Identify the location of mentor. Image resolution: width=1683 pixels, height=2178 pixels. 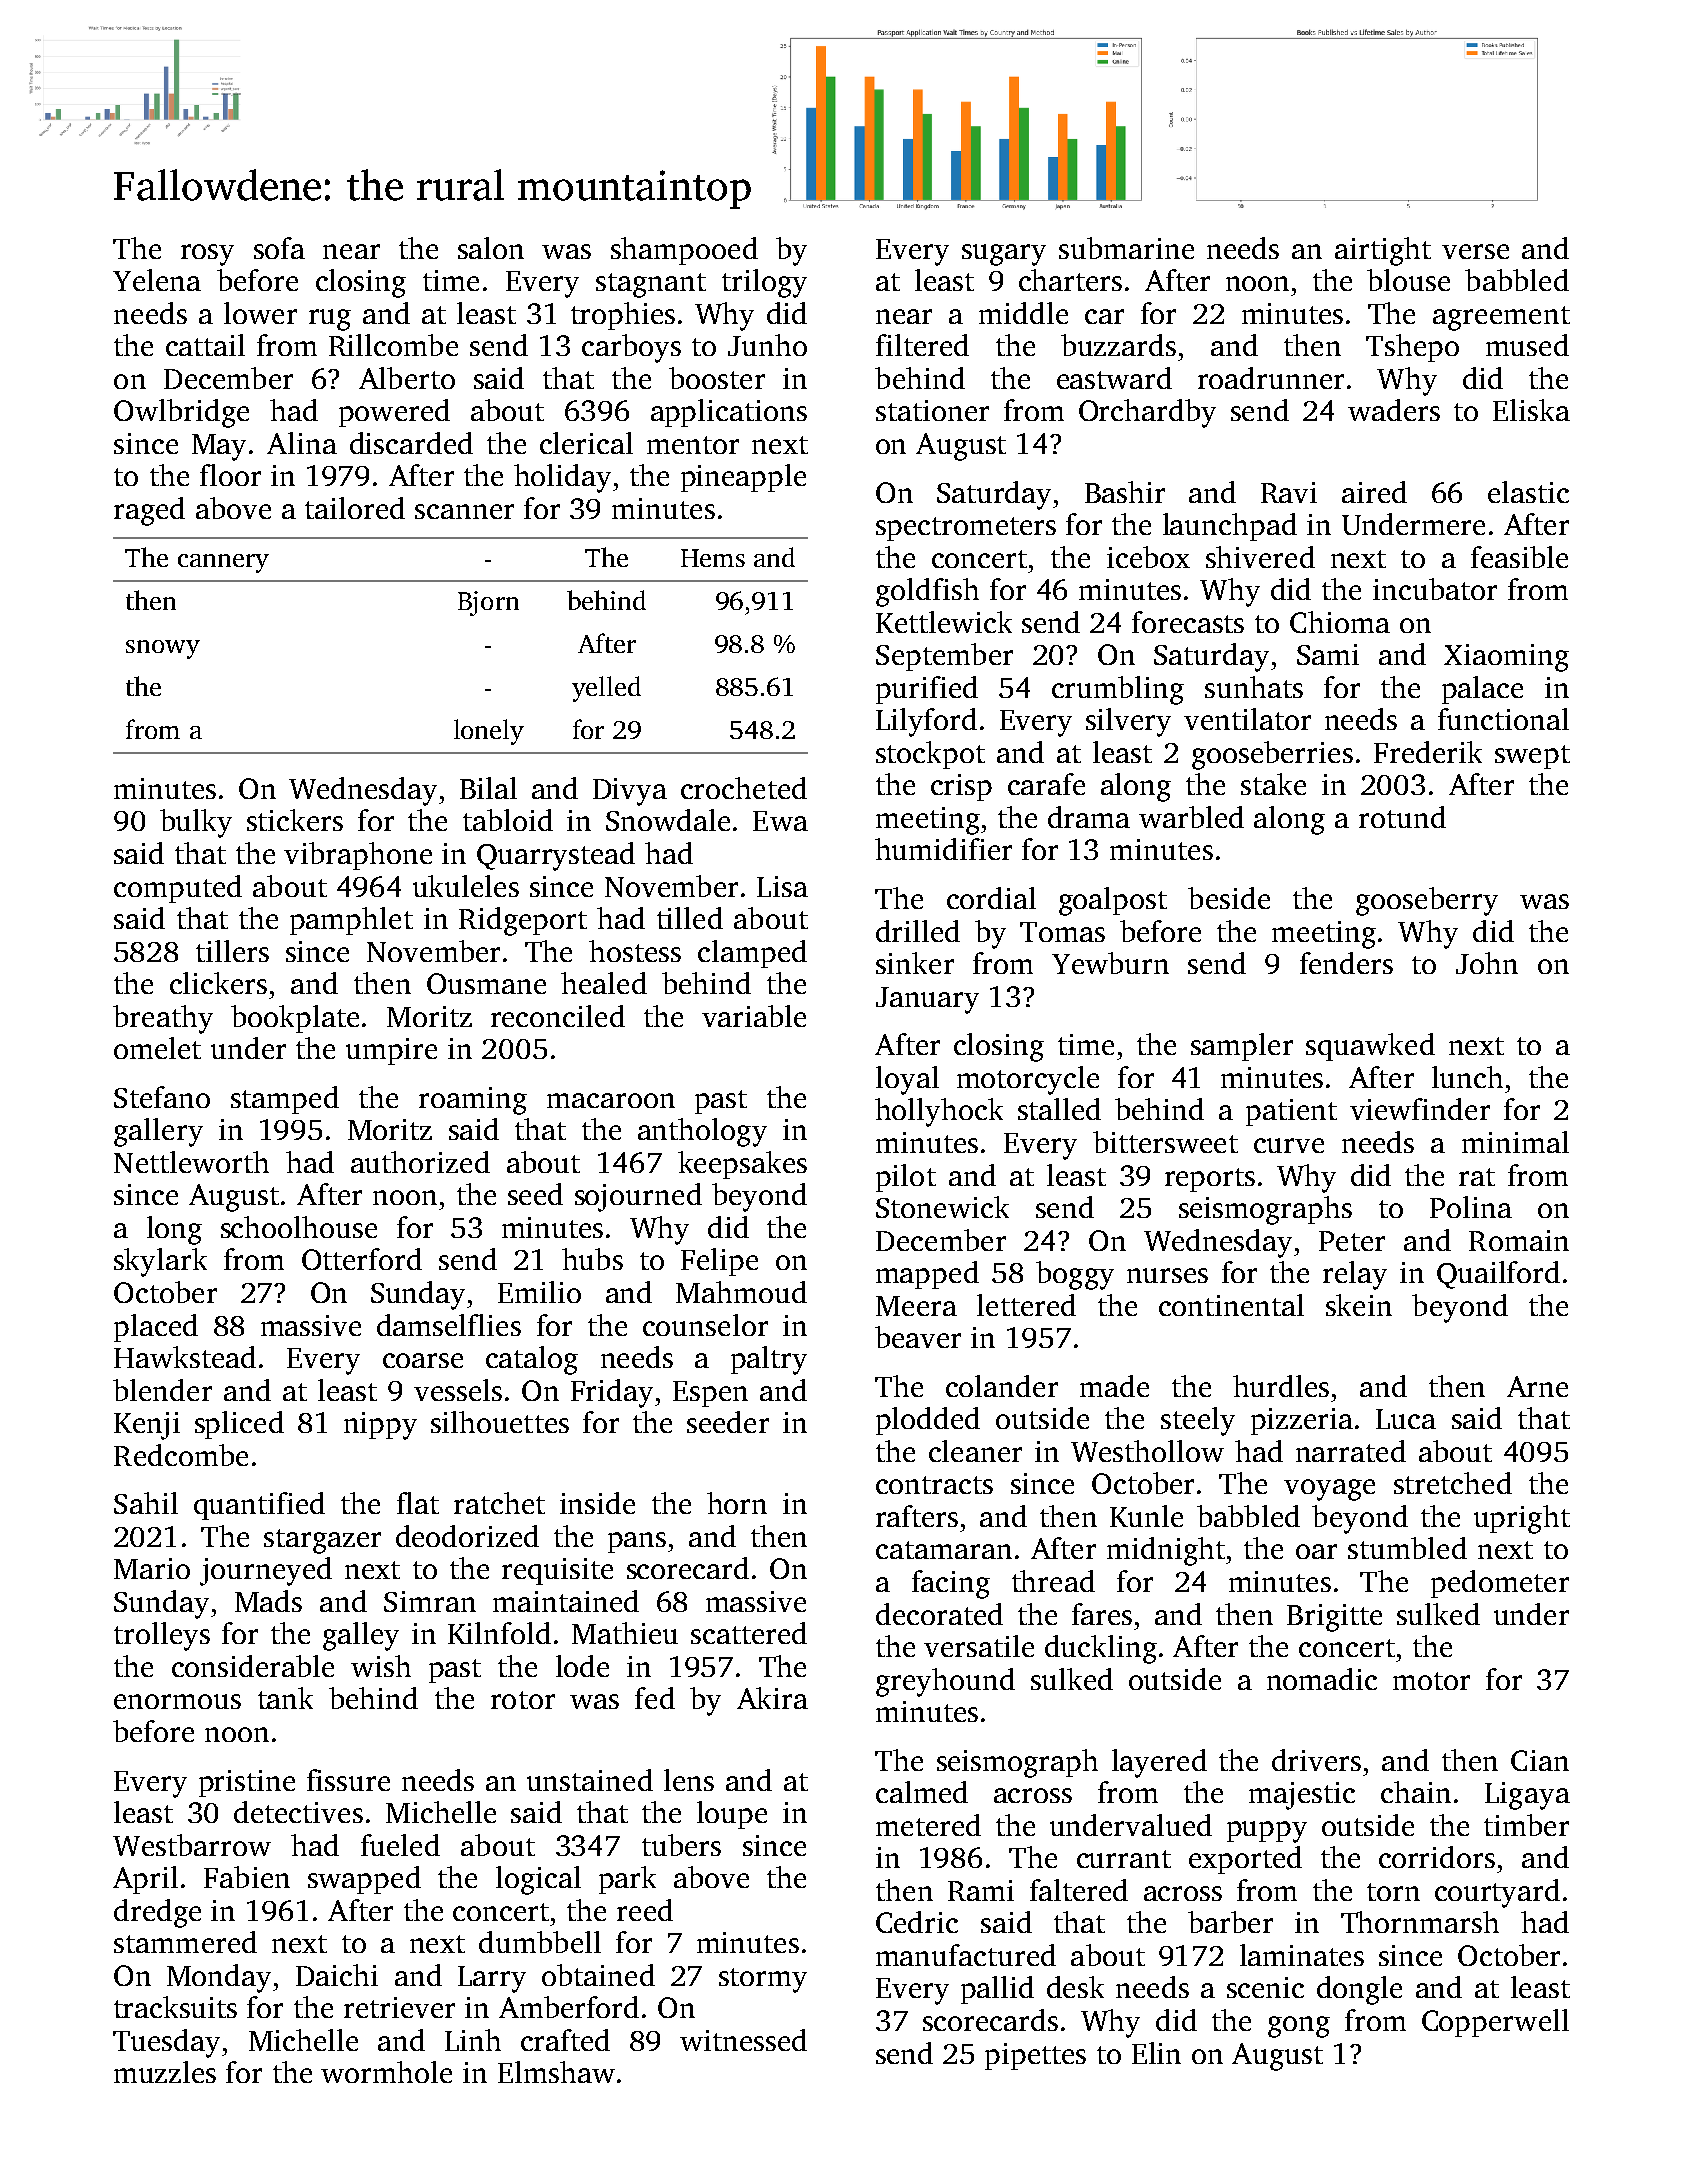
(693, 445).
